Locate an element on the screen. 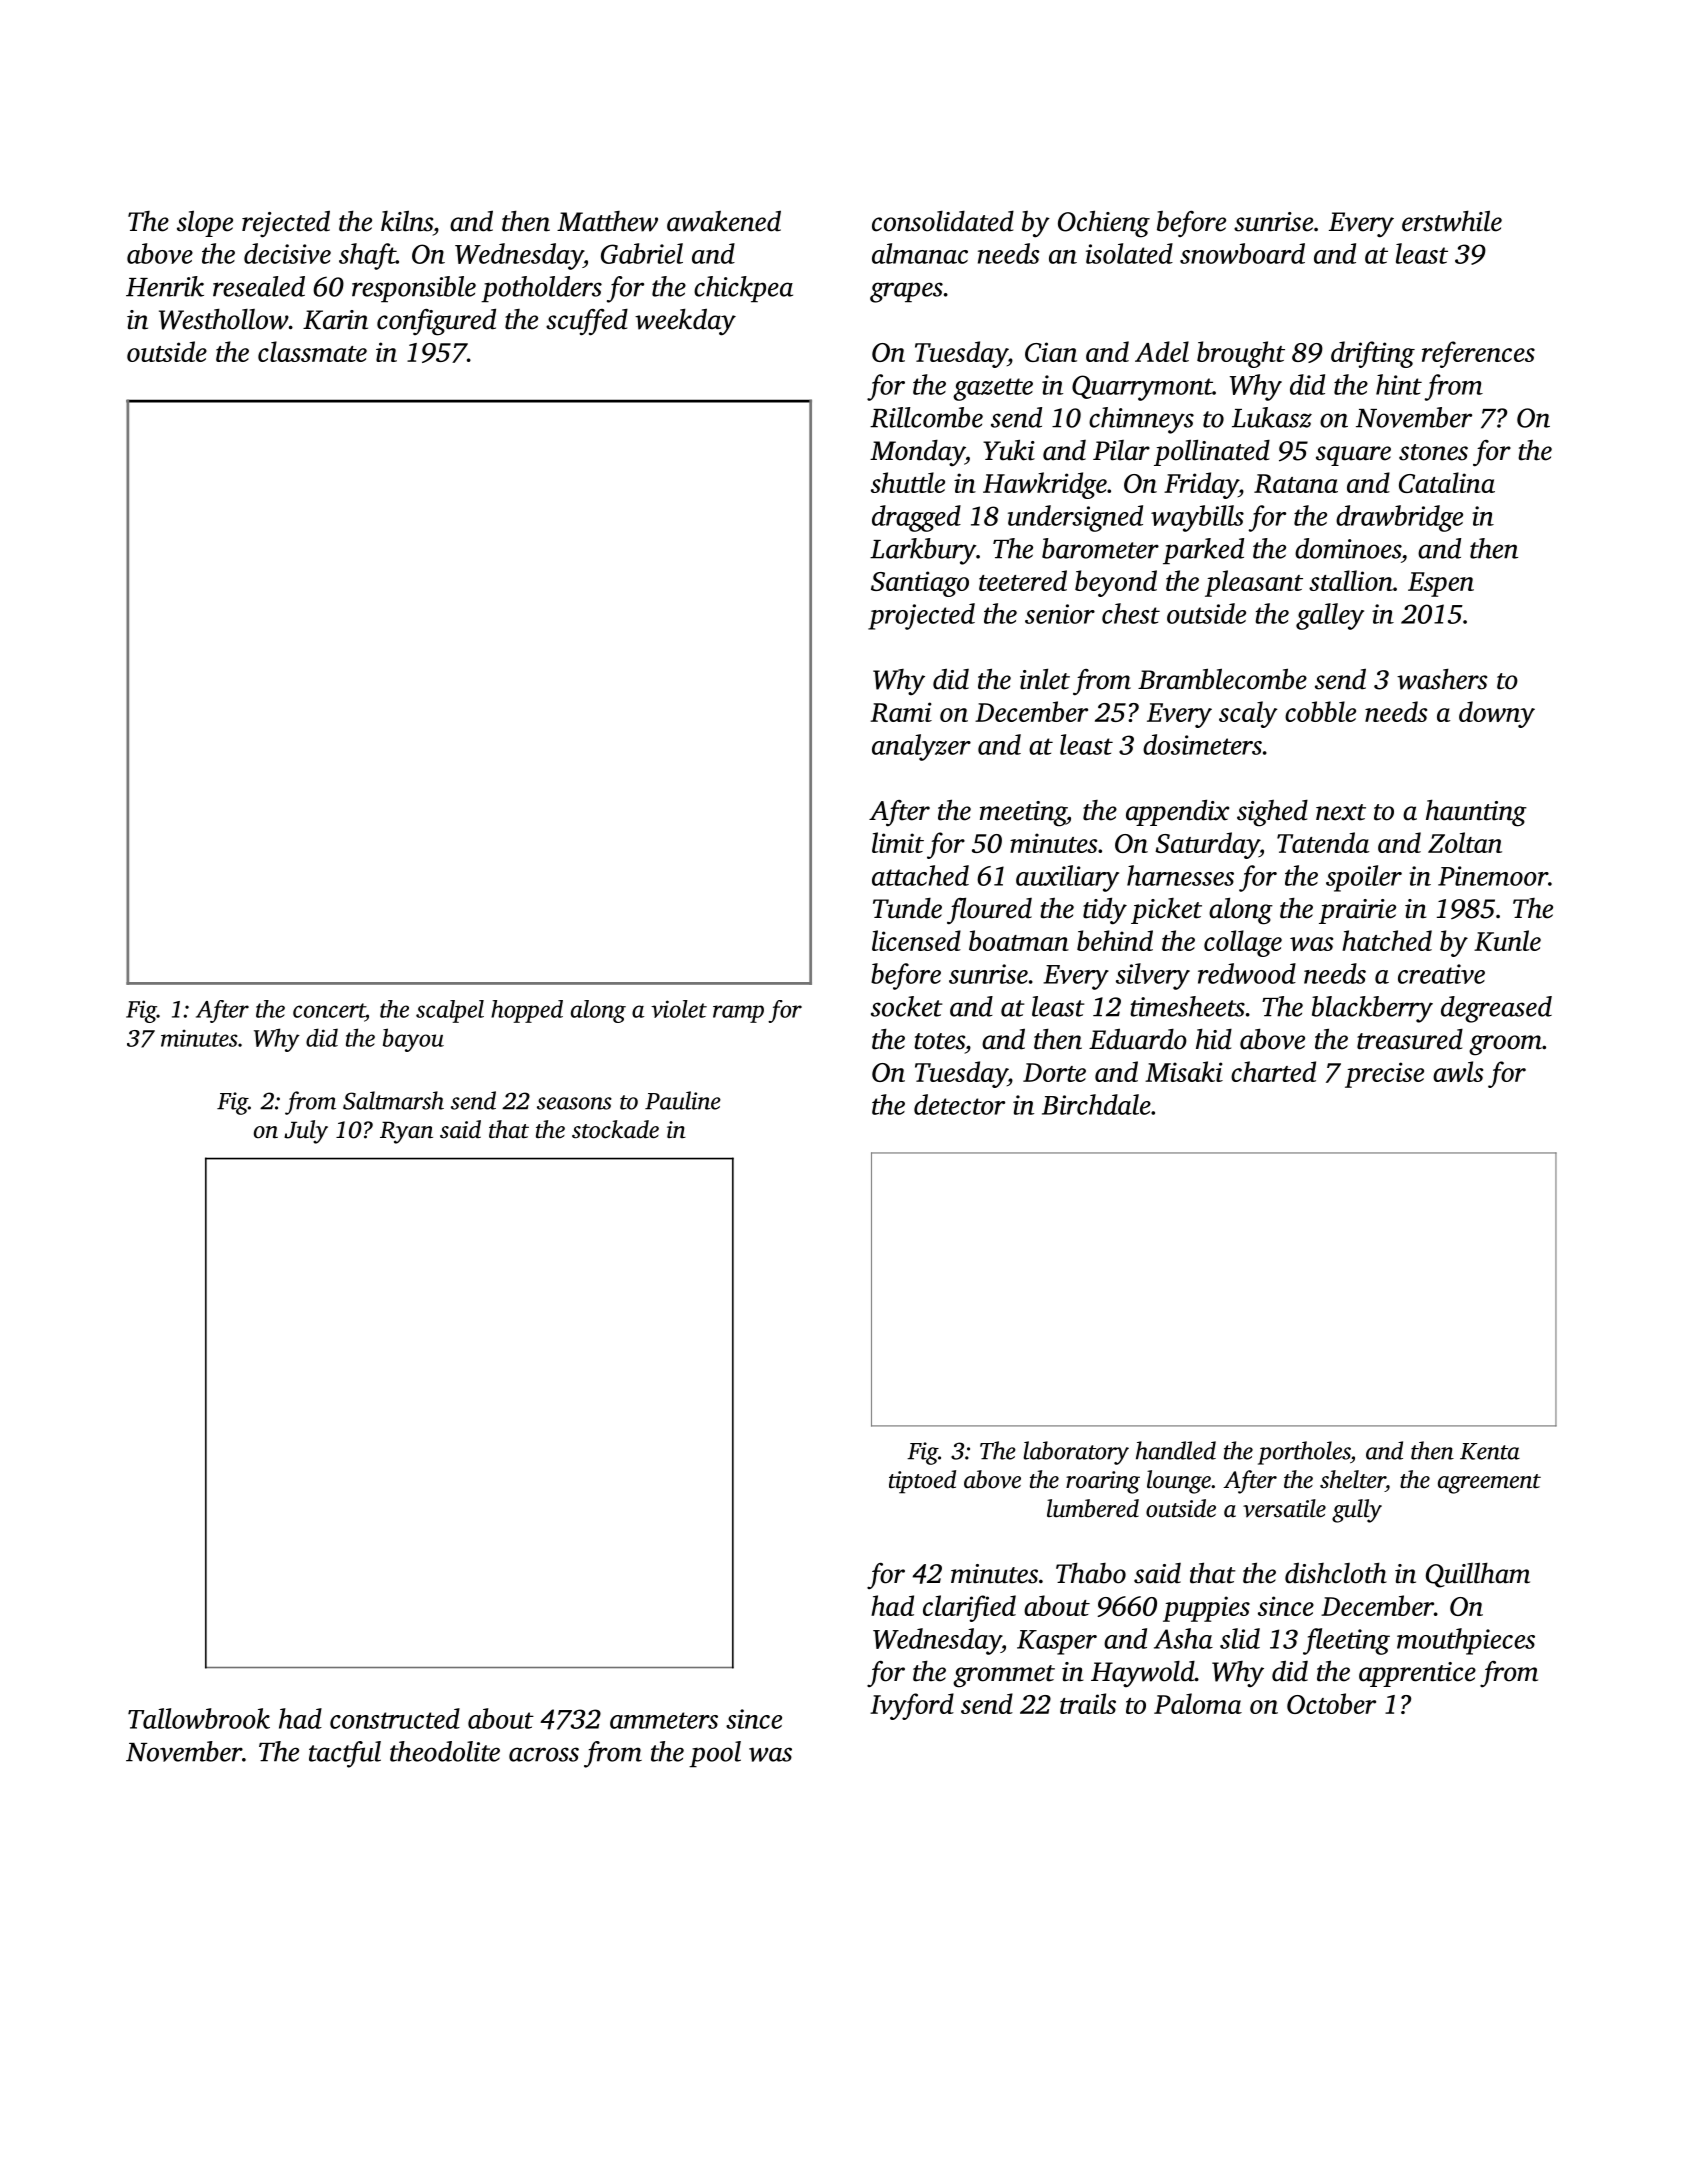 The image size is (1683, 2178). Westhollow is located at coordinates (224, 319).
